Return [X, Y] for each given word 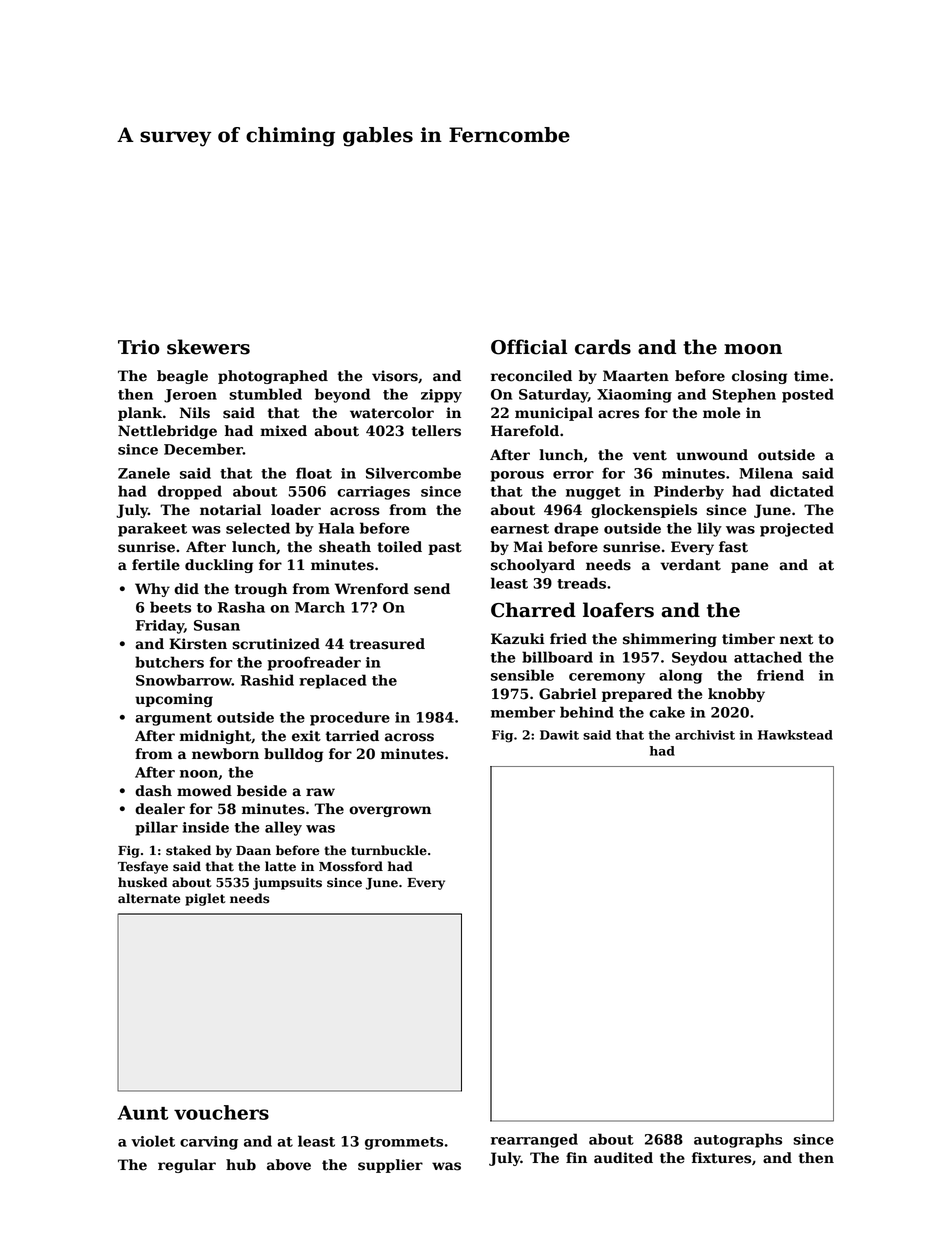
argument [173, 719]
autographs [738, 1140]
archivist [705, 735]
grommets [404, 1143]
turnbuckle [389, 850]
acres [618, 414]
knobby [736, 695]
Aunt [142, 1112]
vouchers [221, 1112]
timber [748, 639]
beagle [182, 377]
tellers [436, 431]
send [432, 589]
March [320, 607]
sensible [522, 675]
